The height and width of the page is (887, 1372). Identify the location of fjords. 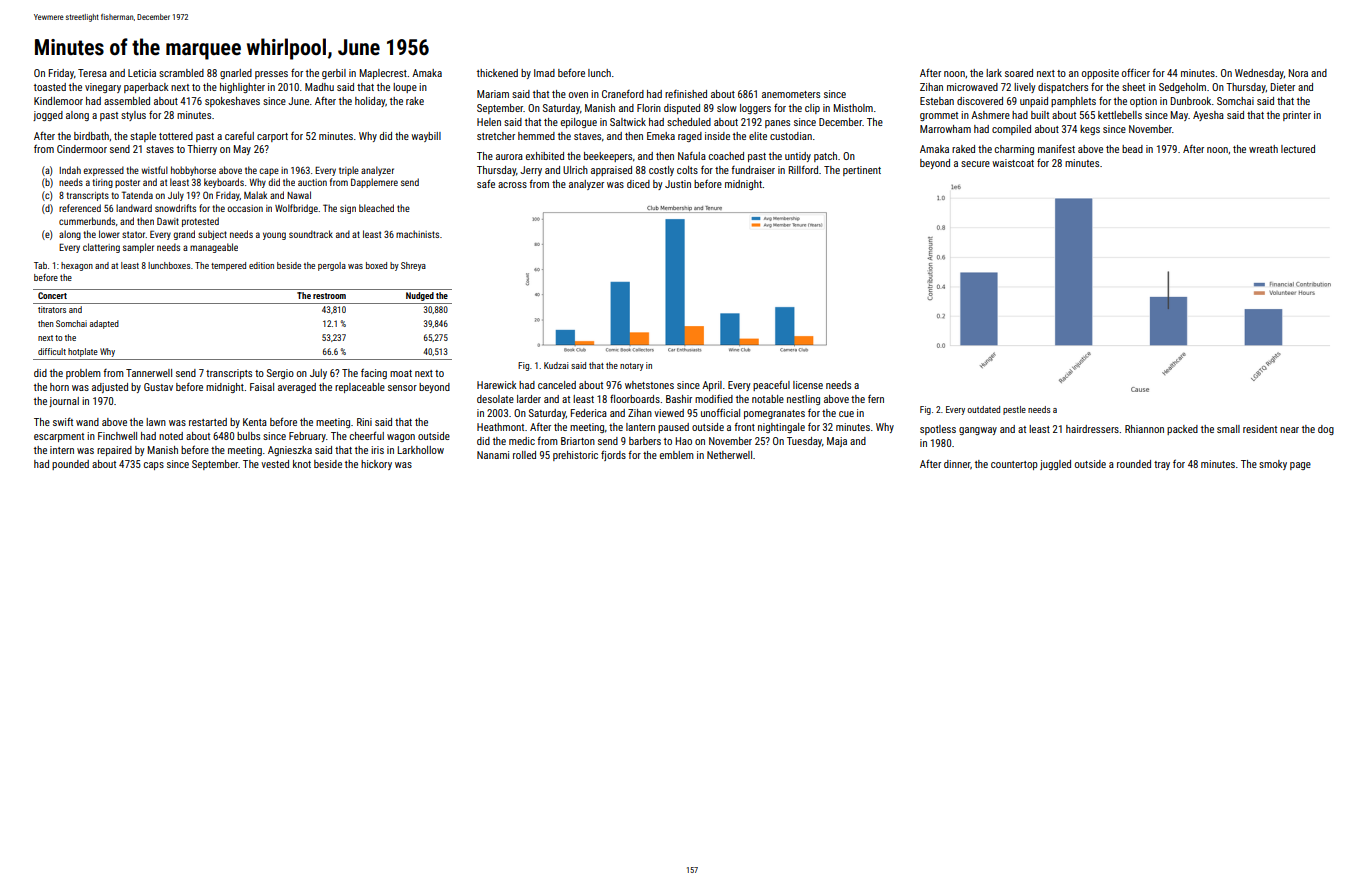
(613, 455).
